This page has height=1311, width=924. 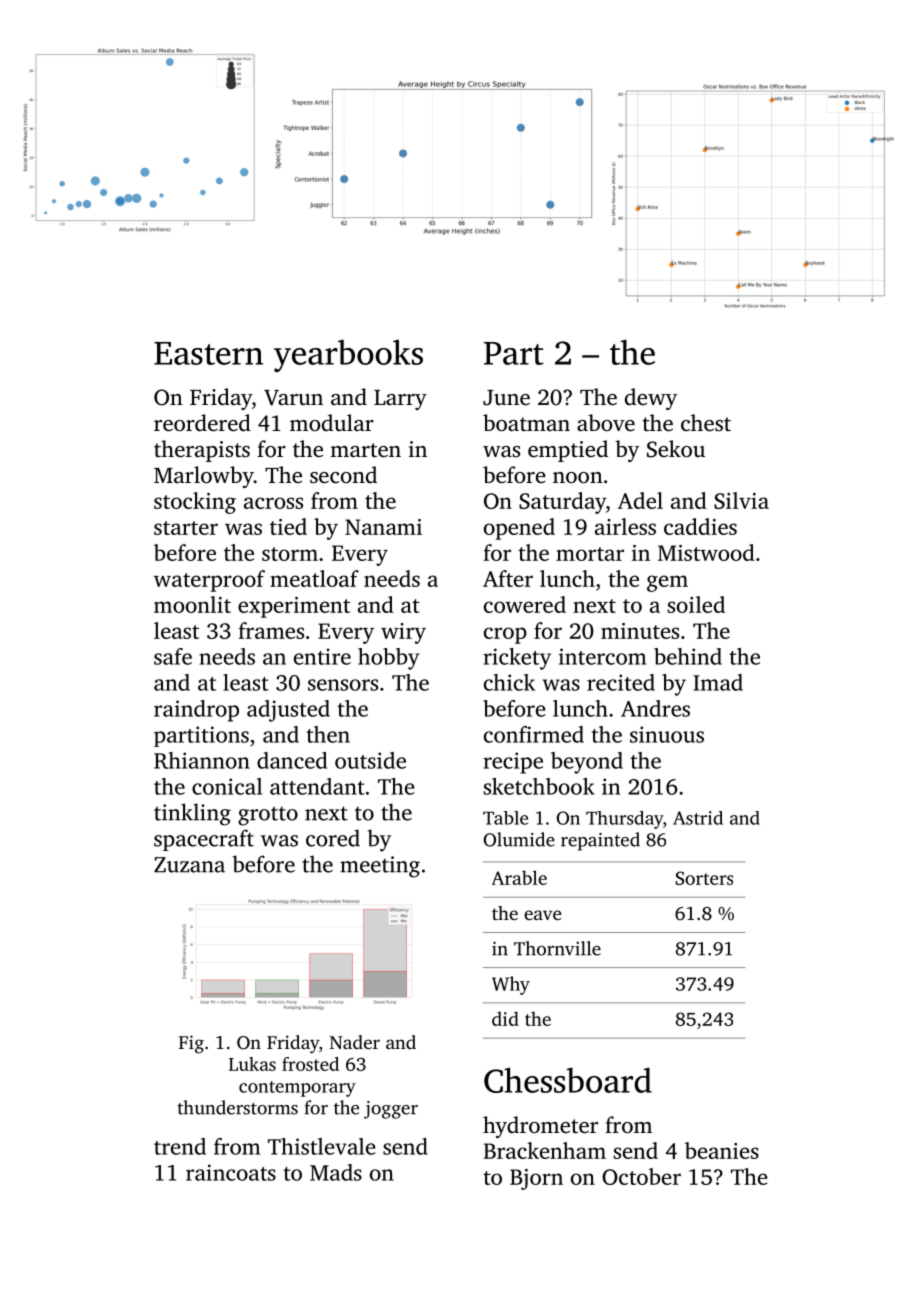 I want to click on yearbooks, so click(x=348, y=355).
